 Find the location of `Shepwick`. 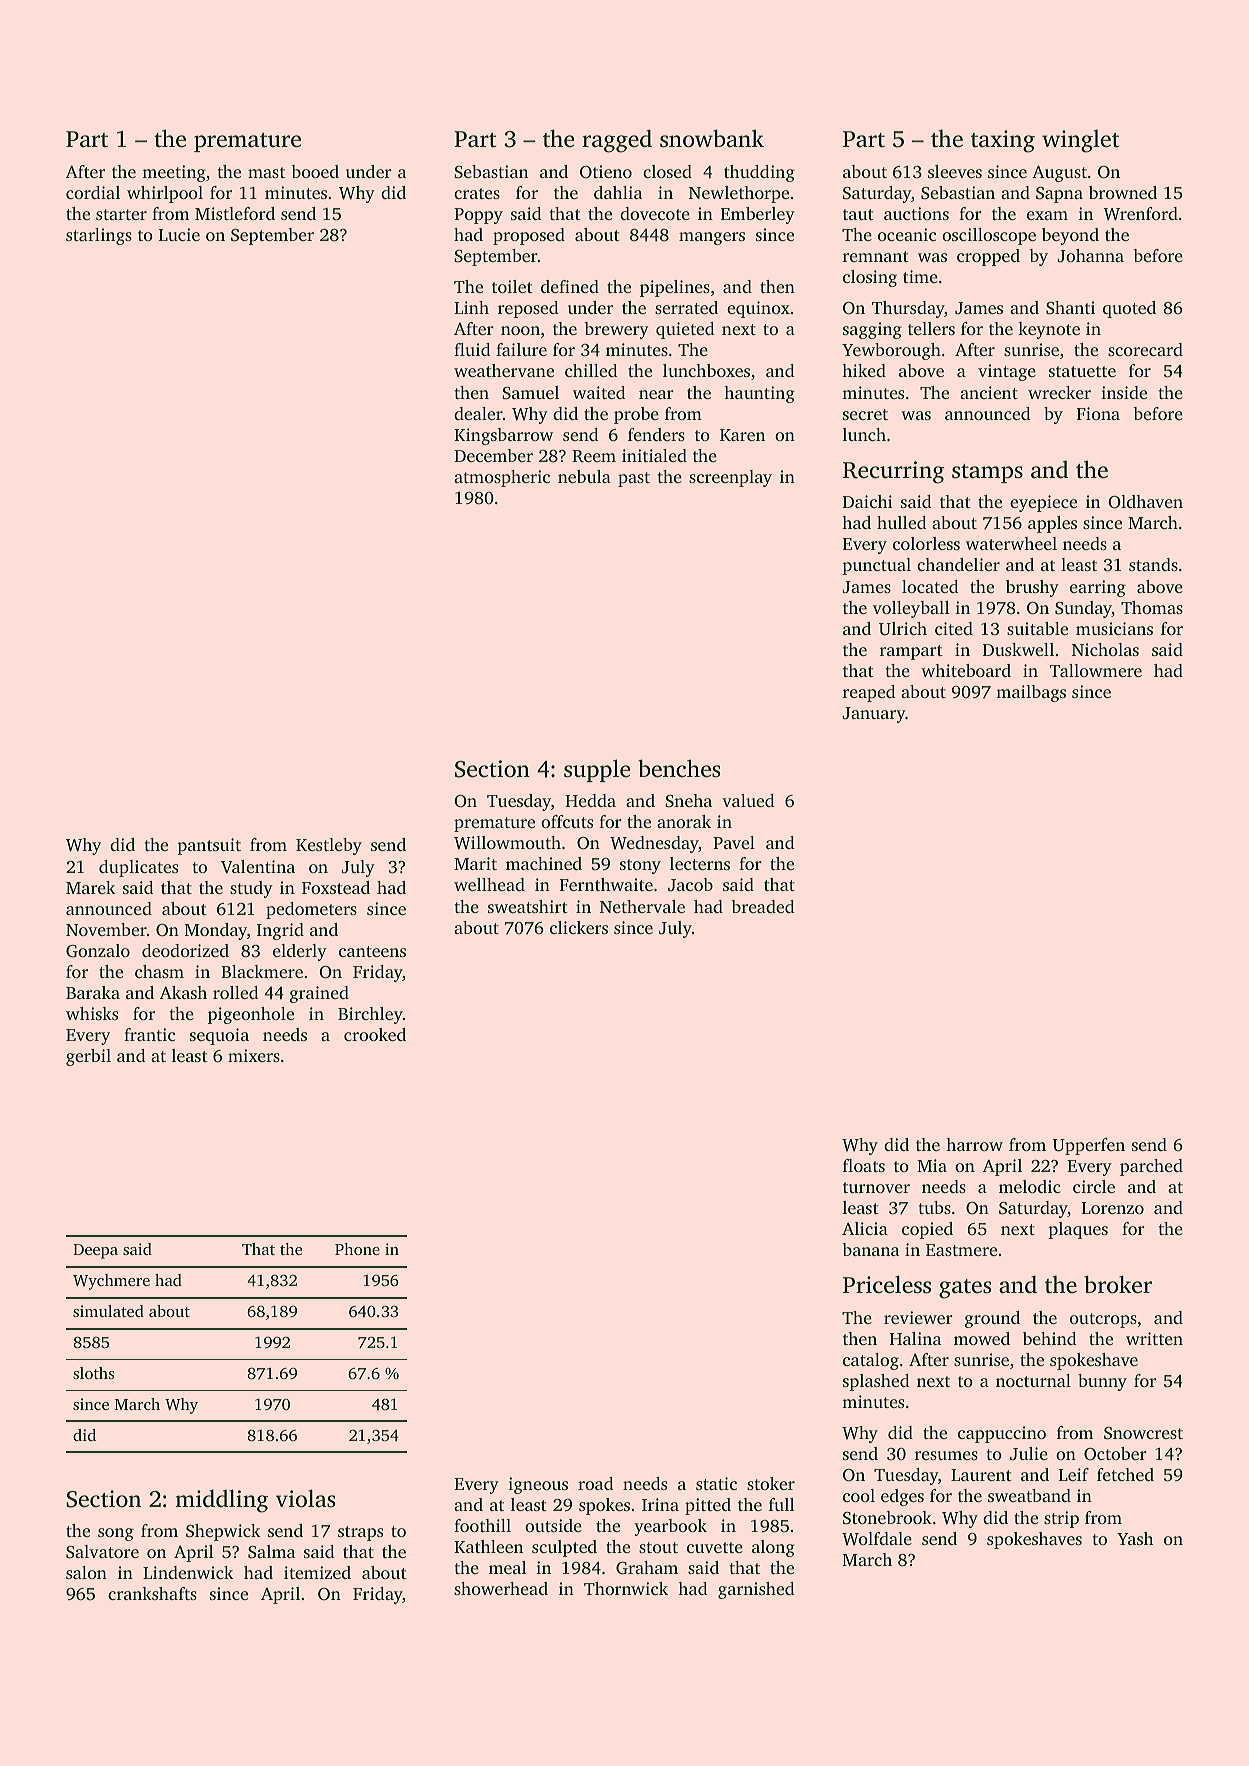

Shepwick is located at coordinates (223, 1532).
